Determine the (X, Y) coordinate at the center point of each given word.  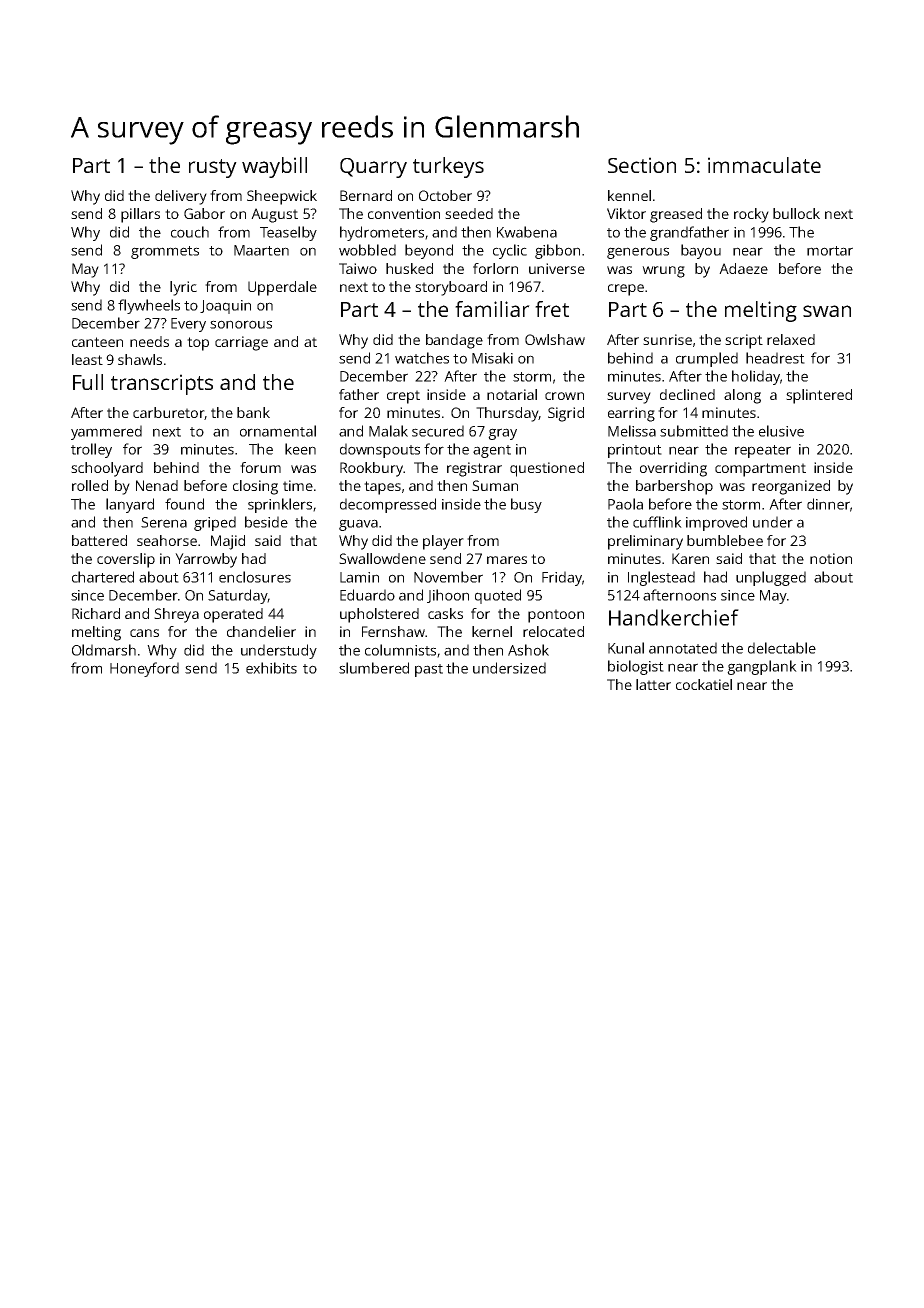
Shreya (176, 615)
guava (358, 525)
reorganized (791, 487)
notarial (512, 394)
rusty (213, 168)
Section (642, 165)
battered (99, 540)
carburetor (168, 412)
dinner (828, 504)
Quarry (373, 168)
